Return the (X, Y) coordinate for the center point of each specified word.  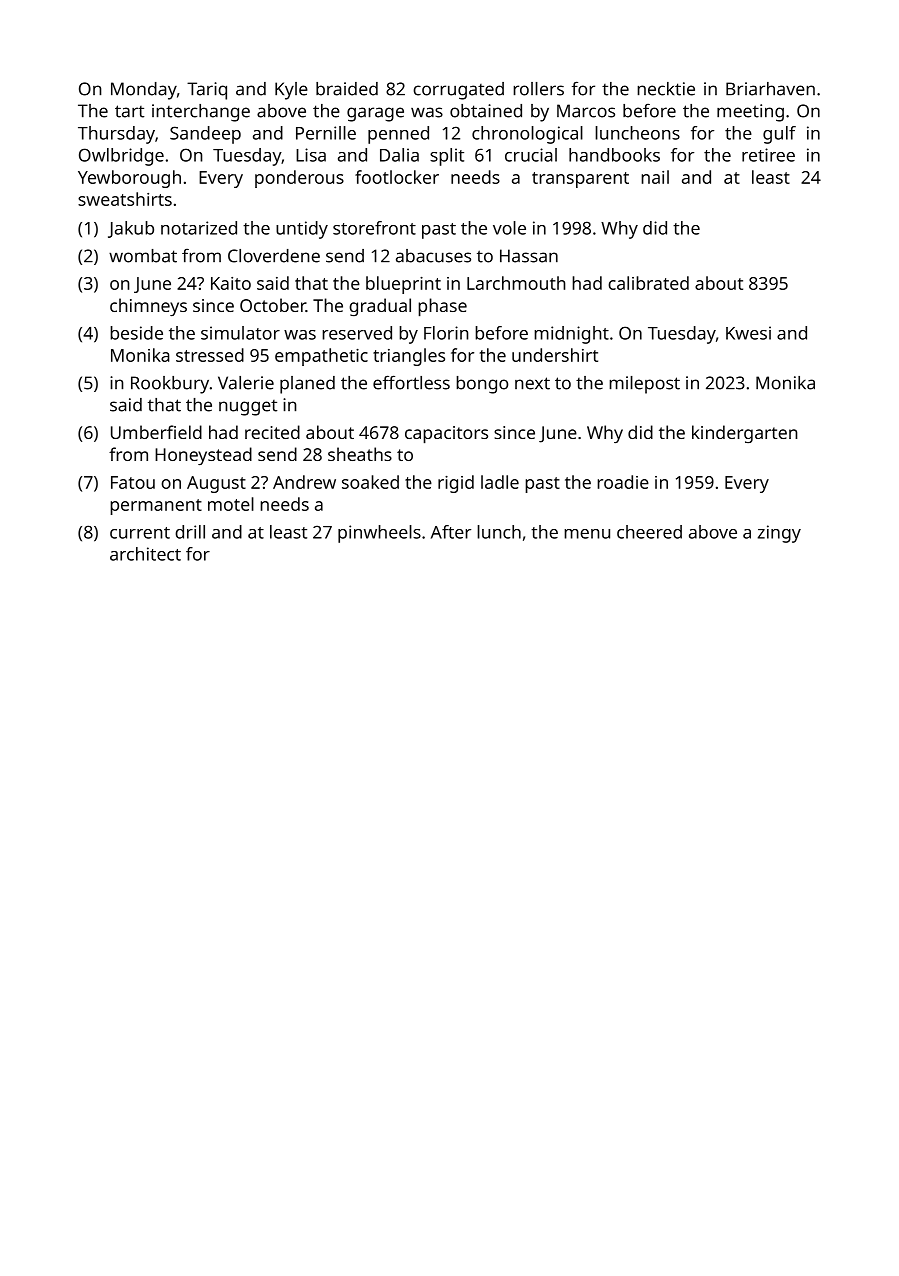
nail (655, 177)
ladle (500, 482)
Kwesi (748, 333)
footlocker (397, 177)
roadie (623, 482)
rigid (456, 484)
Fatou (133, 482)
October (273, 305)
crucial (531, 155)
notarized (199, 228)
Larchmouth (516, 283)
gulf (779, 135)
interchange (201, 113)
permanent (156, 507)
